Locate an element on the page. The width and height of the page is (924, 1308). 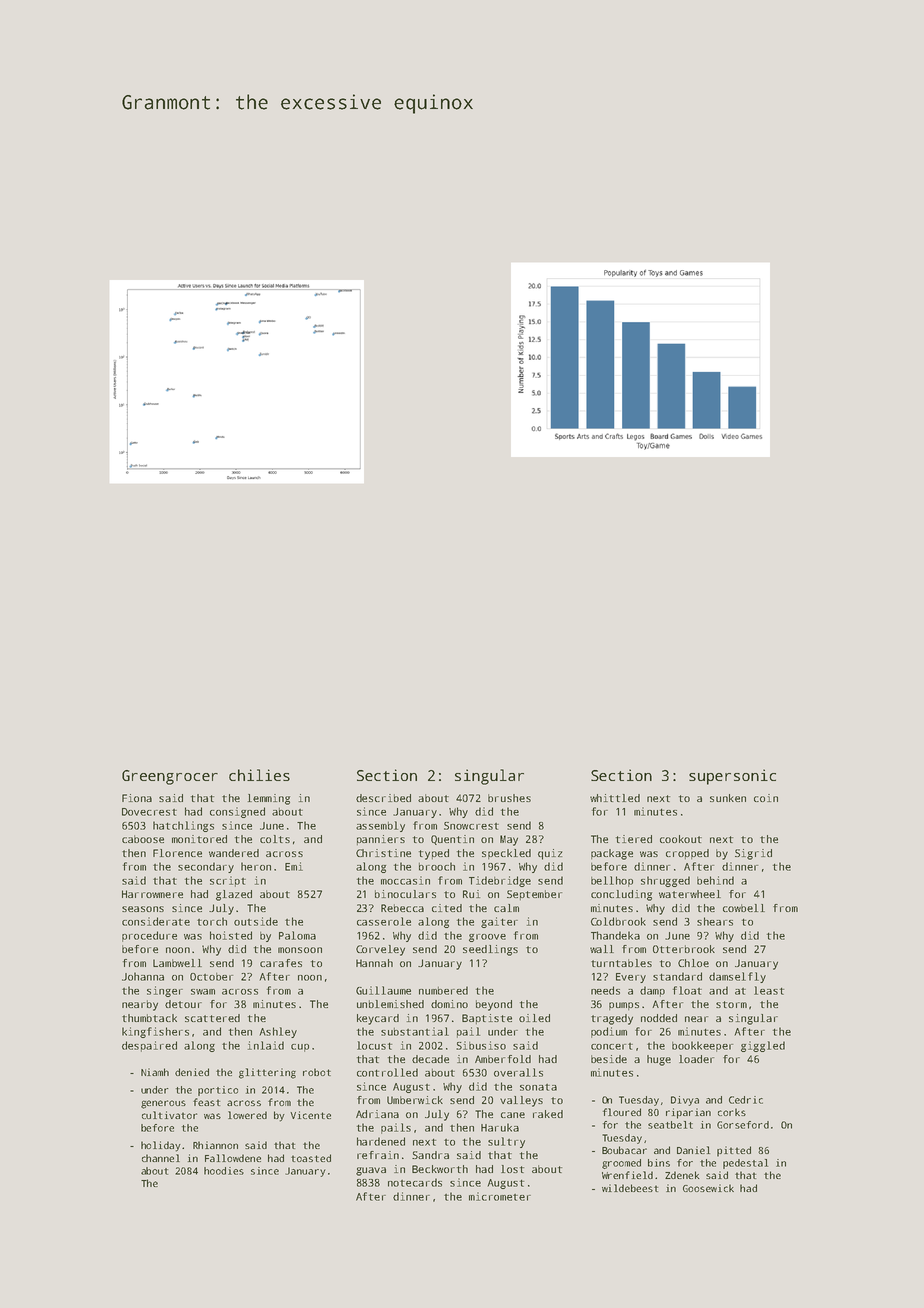
lost is located at coordinates (512, 1169).
